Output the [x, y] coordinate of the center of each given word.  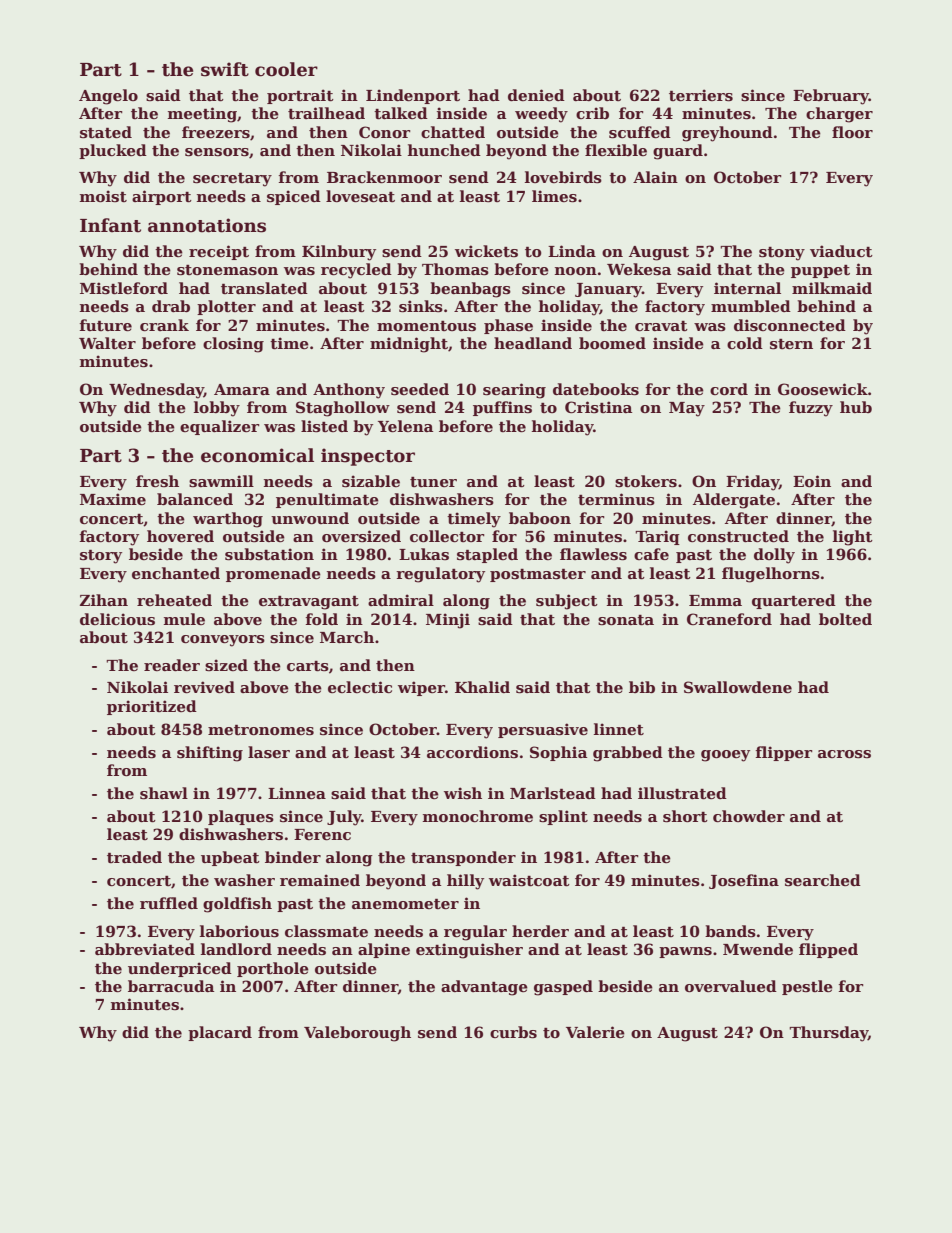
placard [220, 1033]
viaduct [841, 251]
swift [225, 69]
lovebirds [563, 177]
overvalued [731, 986]
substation [269, 554]
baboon [540, 518]
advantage [484, 988]
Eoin [812, 481]
